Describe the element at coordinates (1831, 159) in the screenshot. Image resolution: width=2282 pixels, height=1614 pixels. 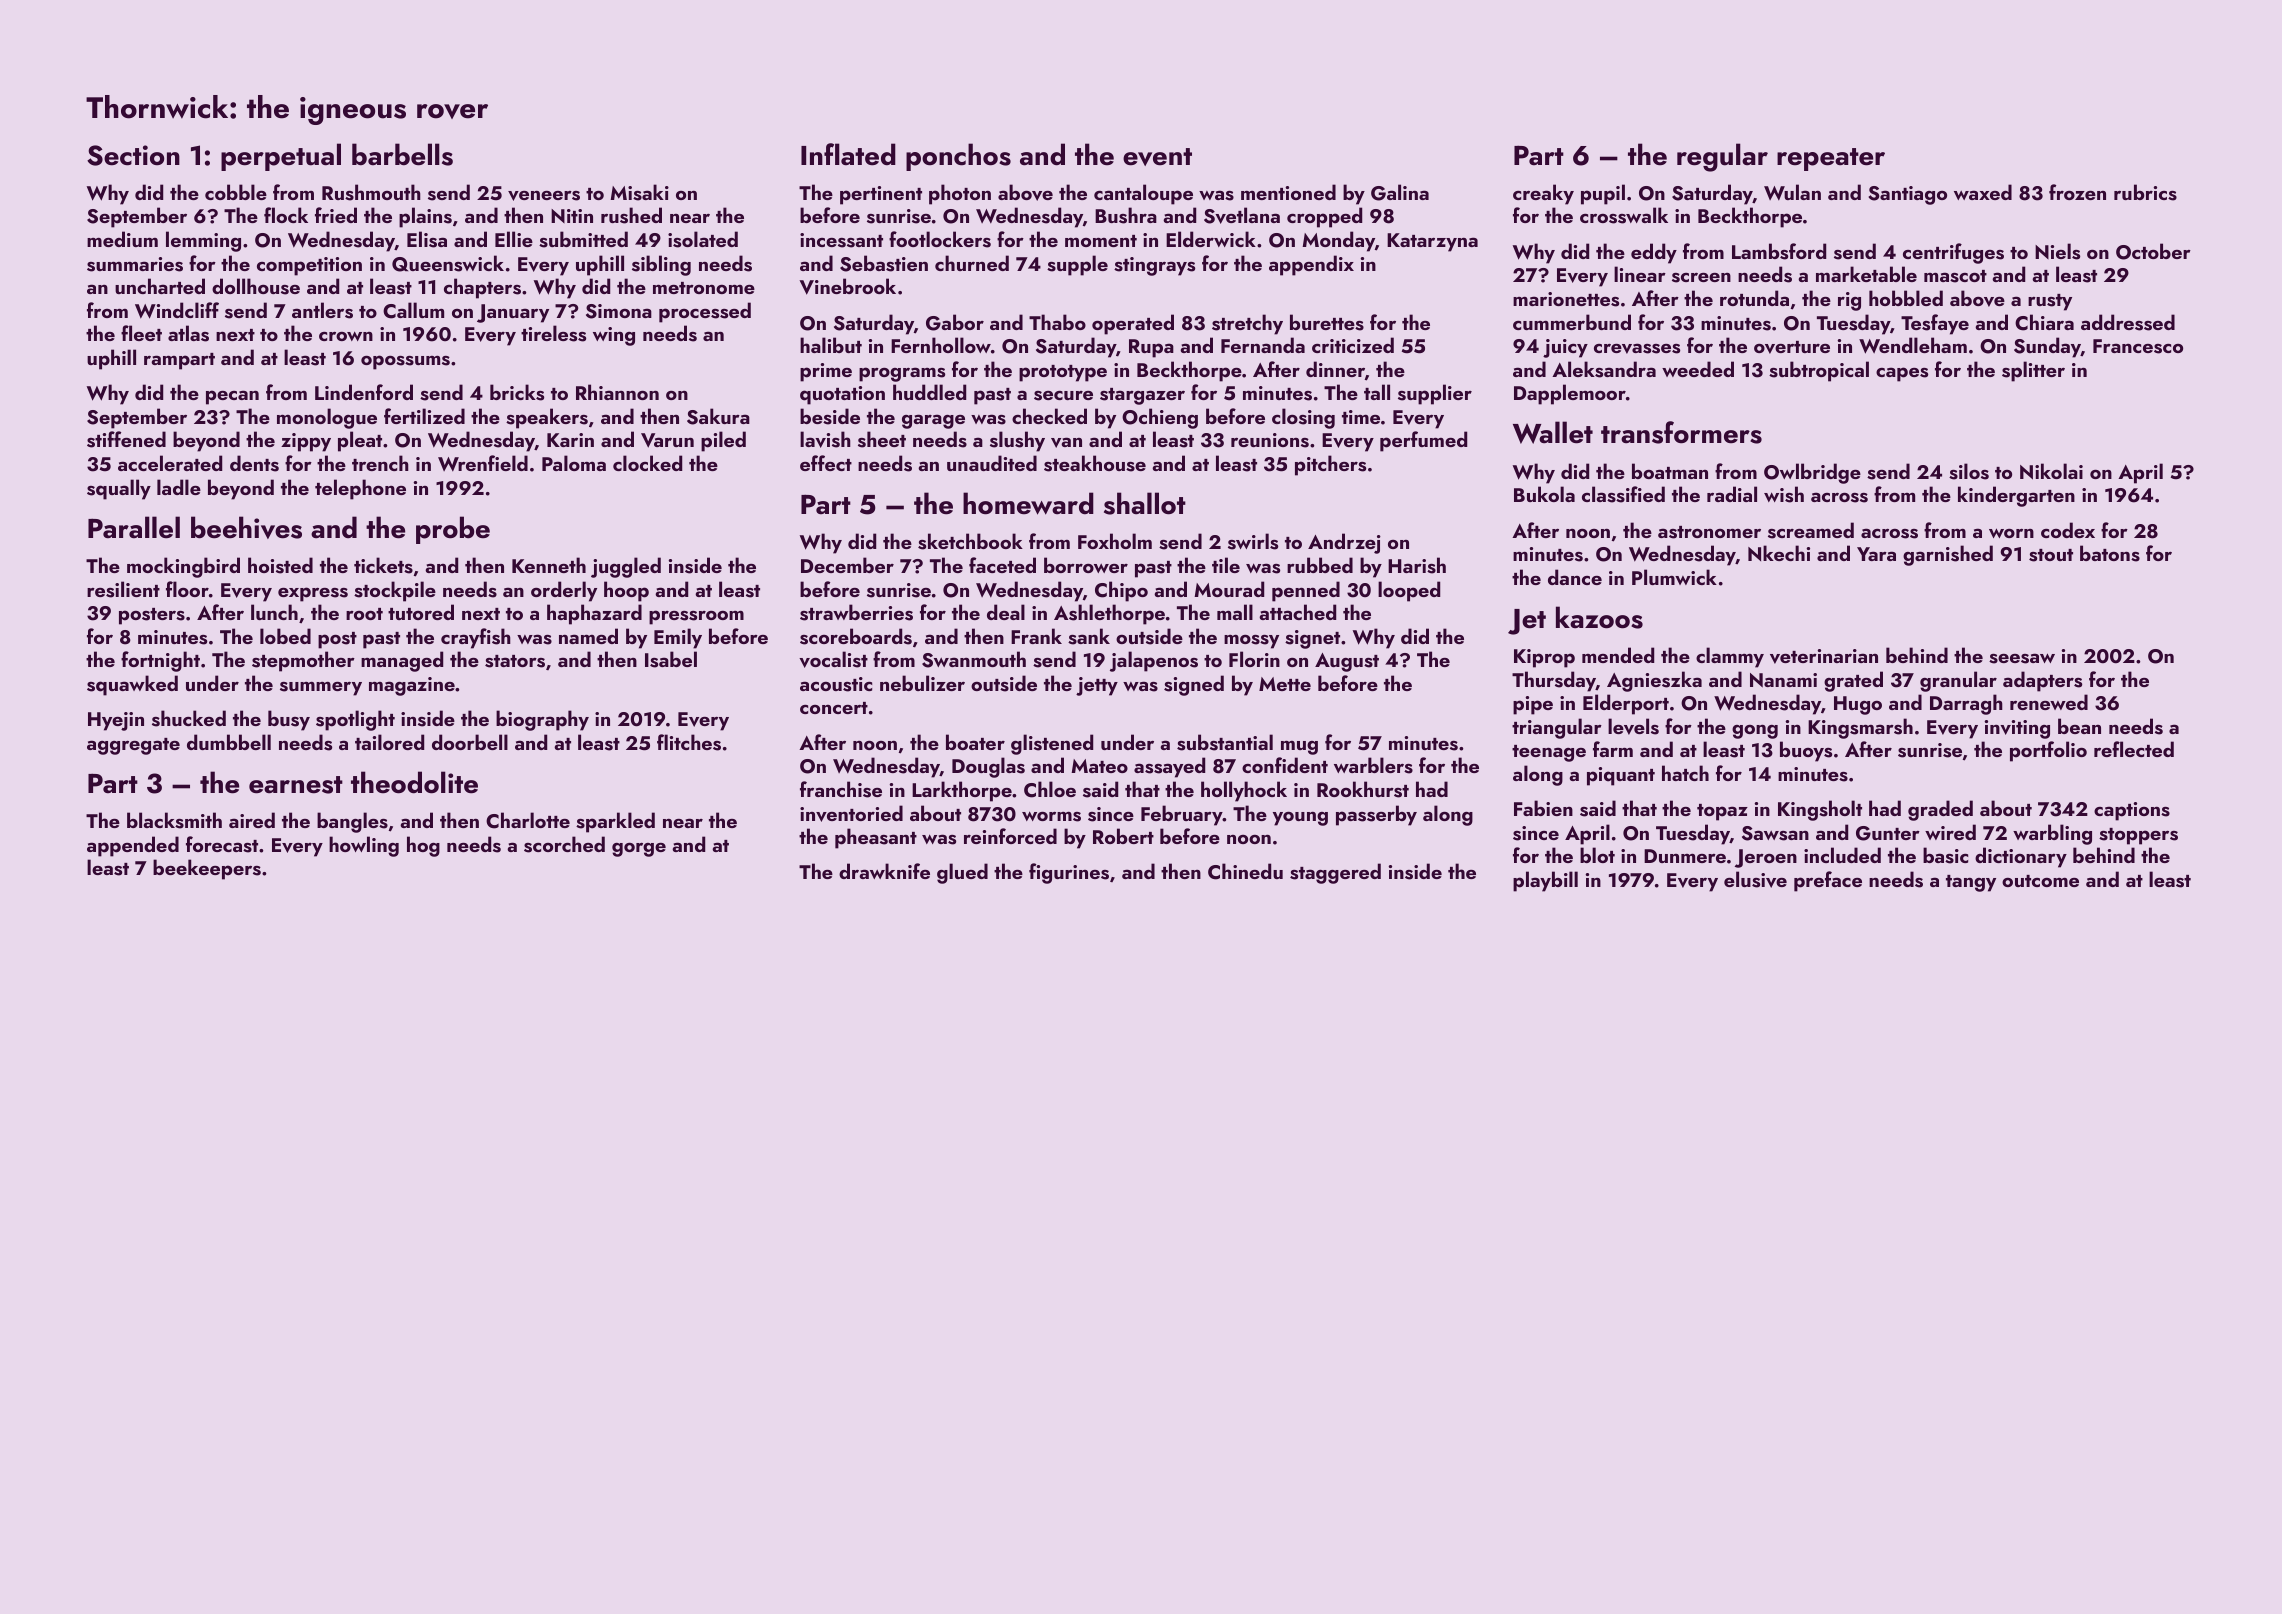
I see `repeater` at that location.
